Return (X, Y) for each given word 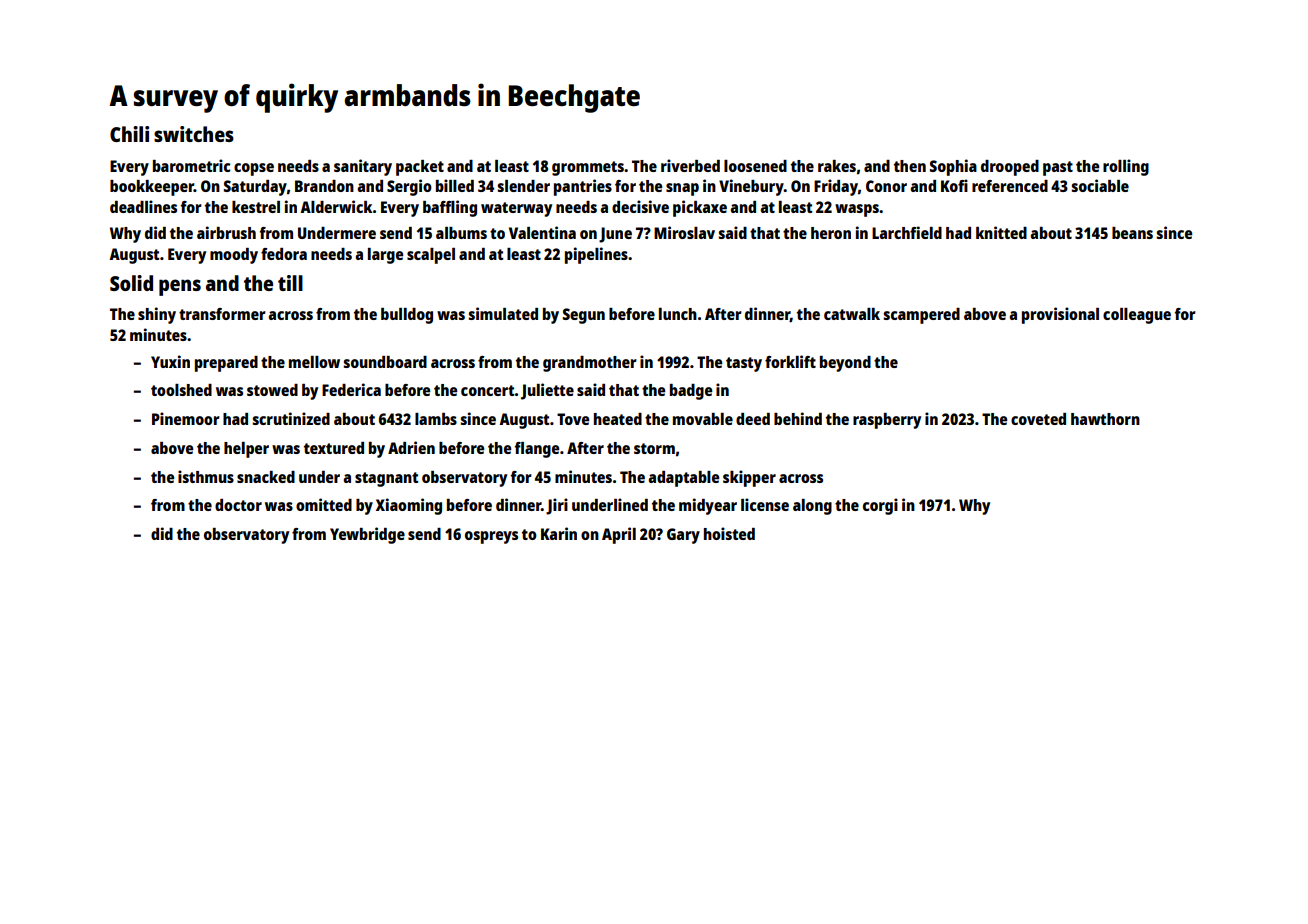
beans (1132, 233)
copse (254, 169)
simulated (503, 313)
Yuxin (170, 361)
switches (194, 134)
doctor (238, 505)
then (910, 166)
